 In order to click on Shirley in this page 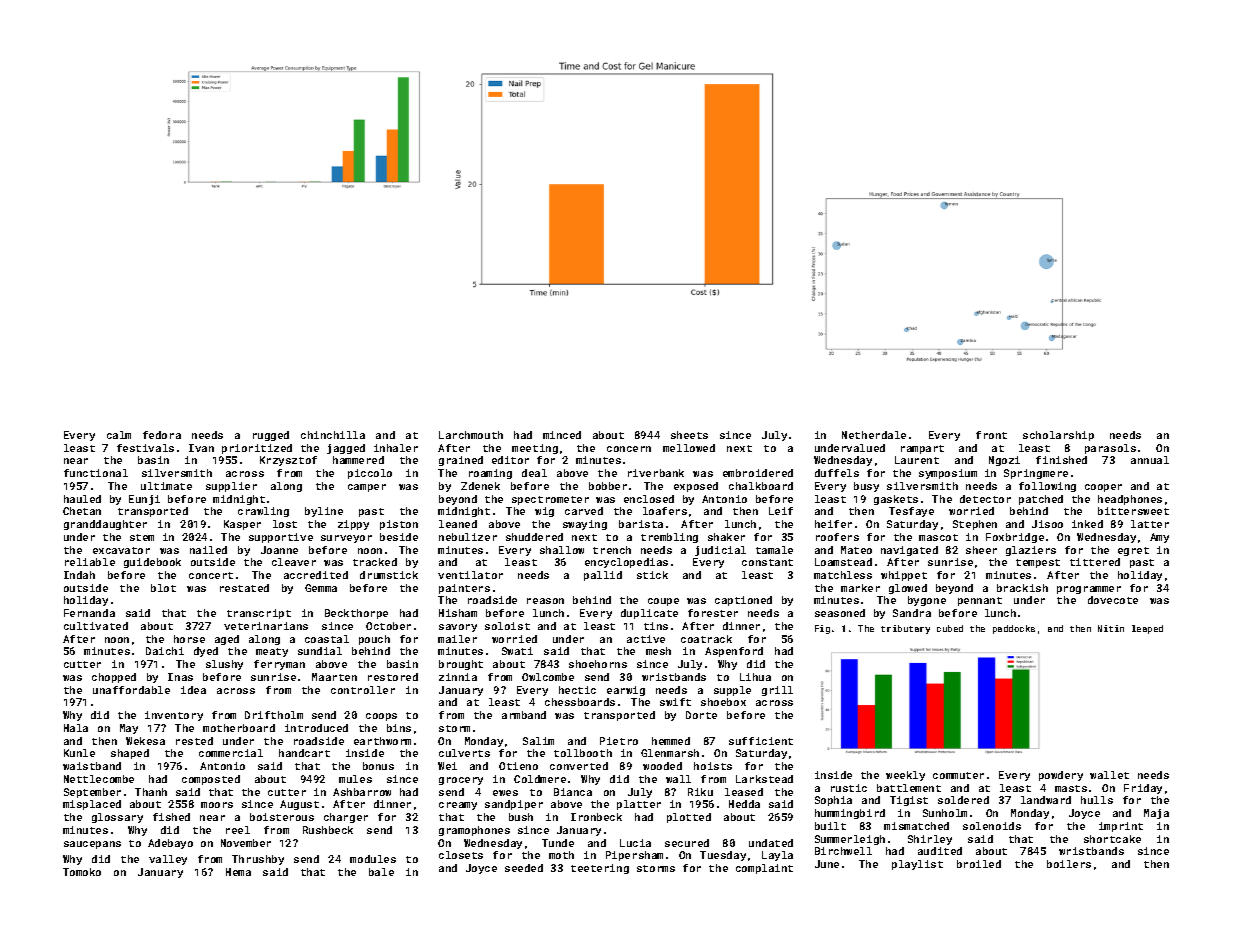, I will do `click(930, 840)`.
